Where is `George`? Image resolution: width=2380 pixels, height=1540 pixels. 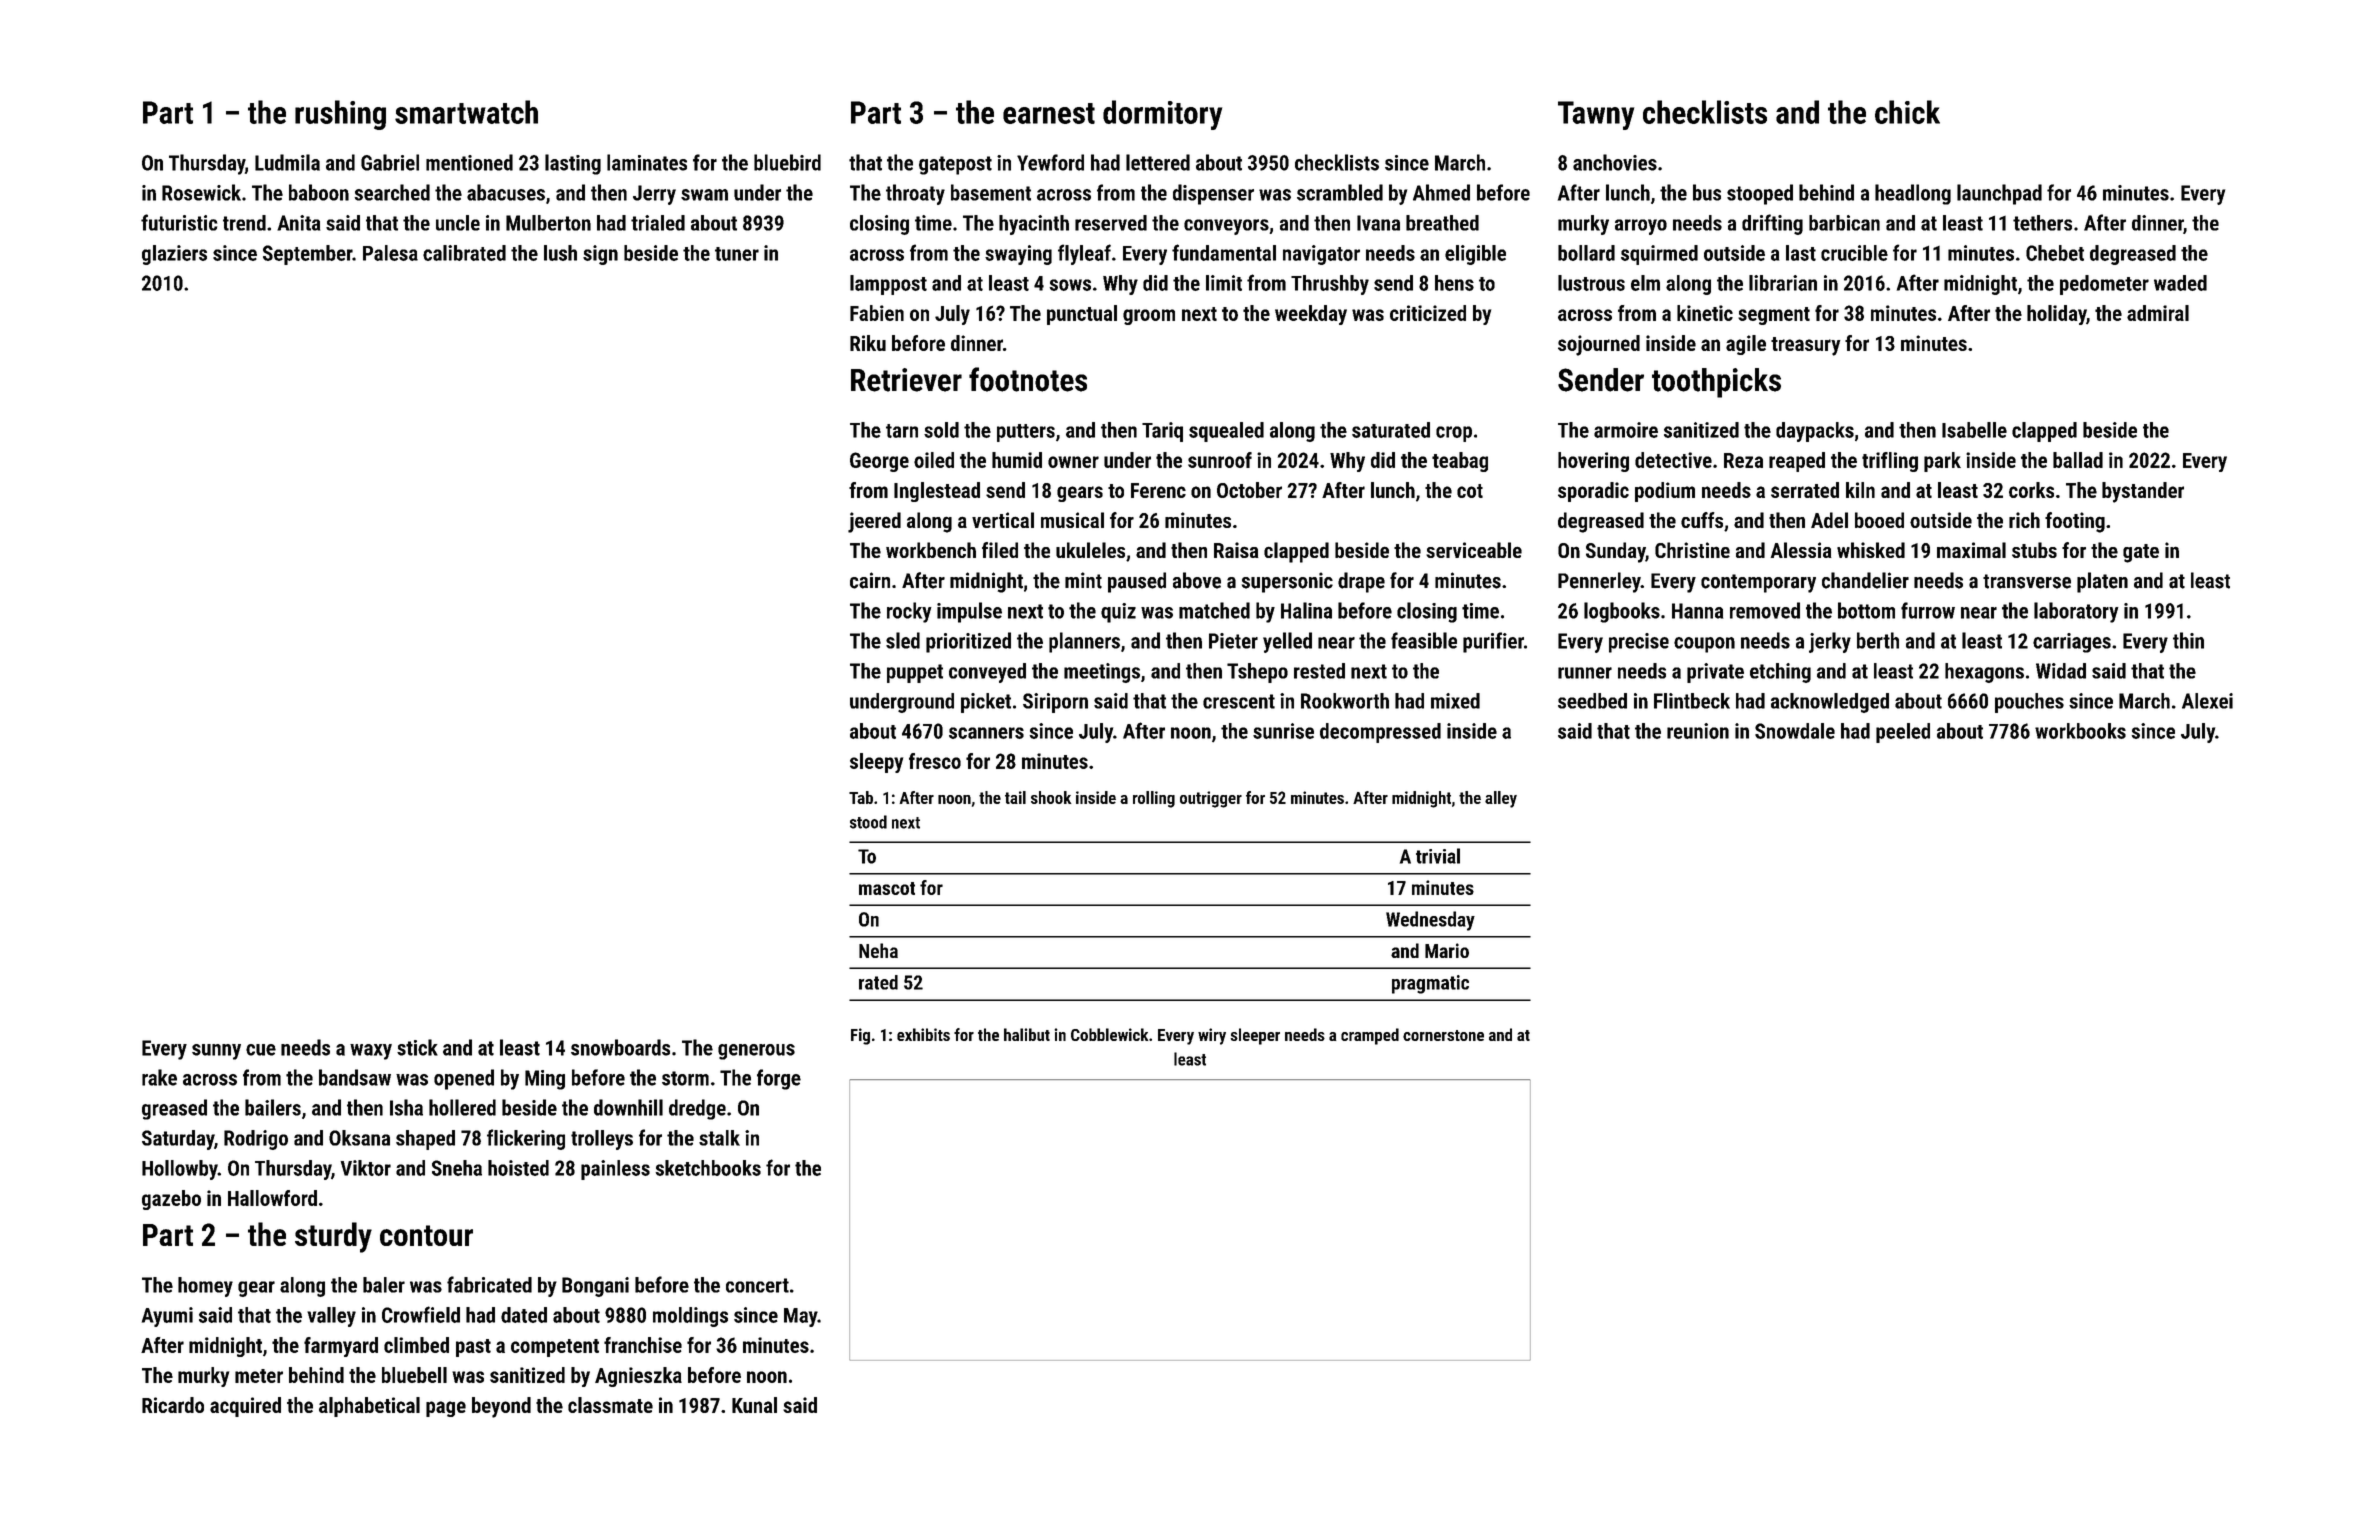 George is located at coordinates (879, 462).
